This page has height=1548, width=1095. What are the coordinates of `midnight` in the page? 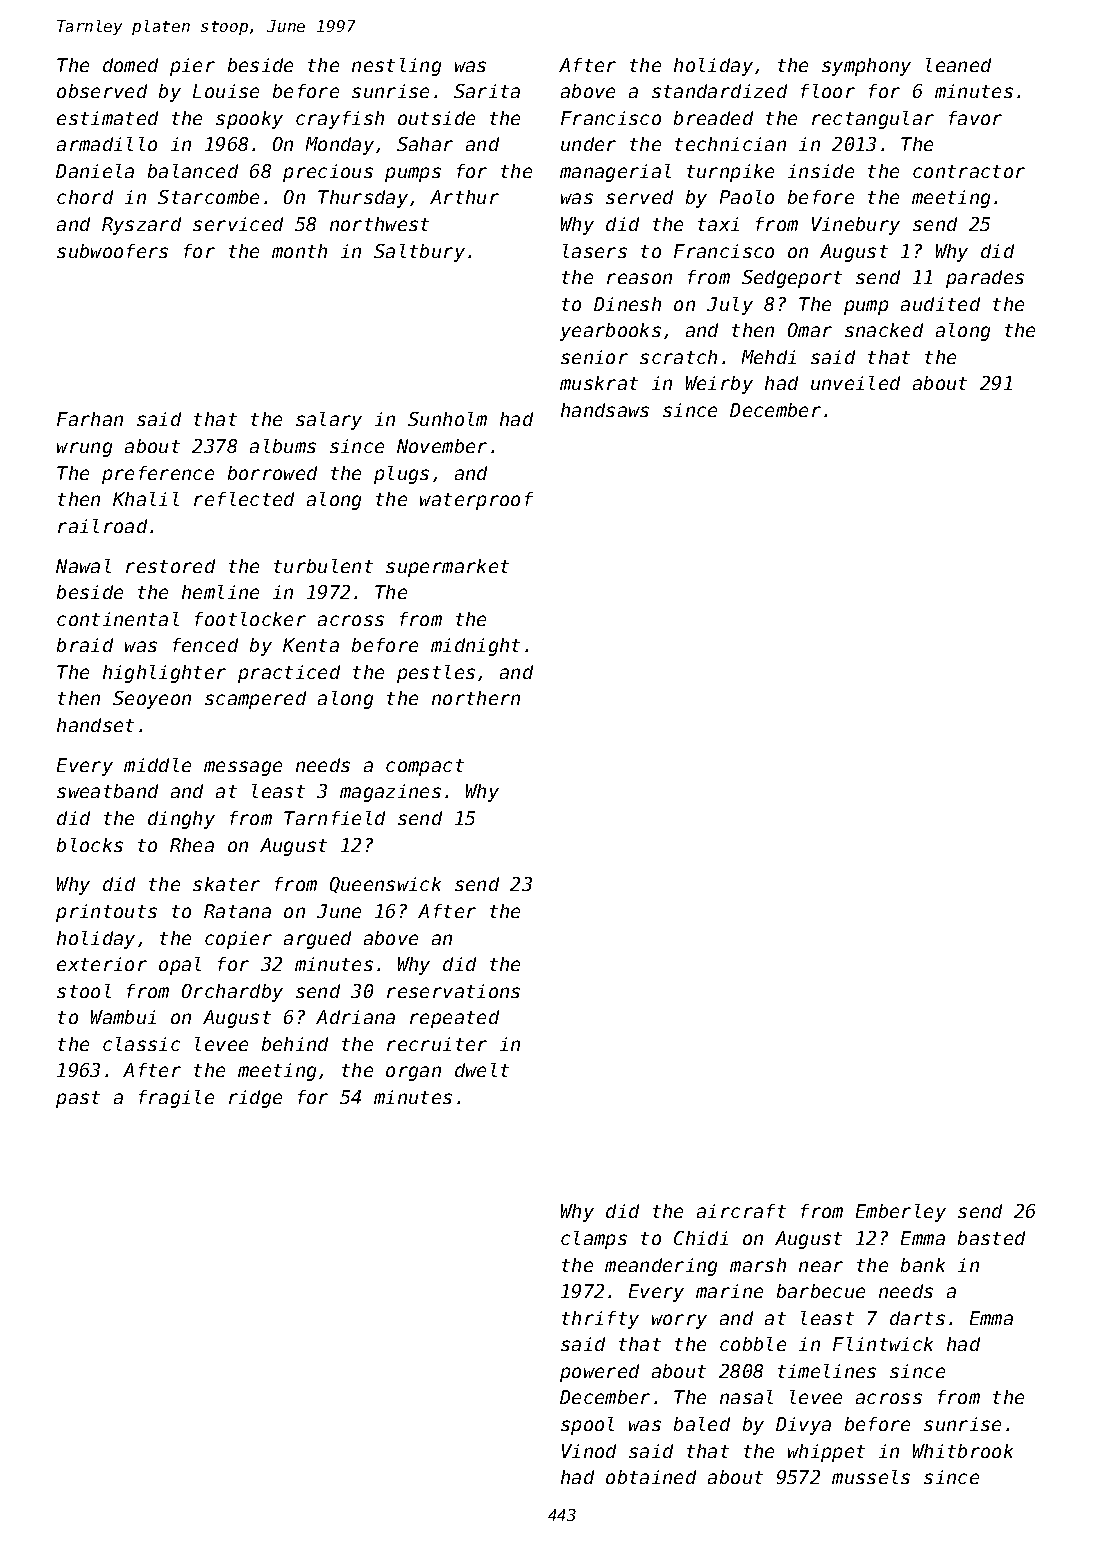 It's located at (475, 647).
